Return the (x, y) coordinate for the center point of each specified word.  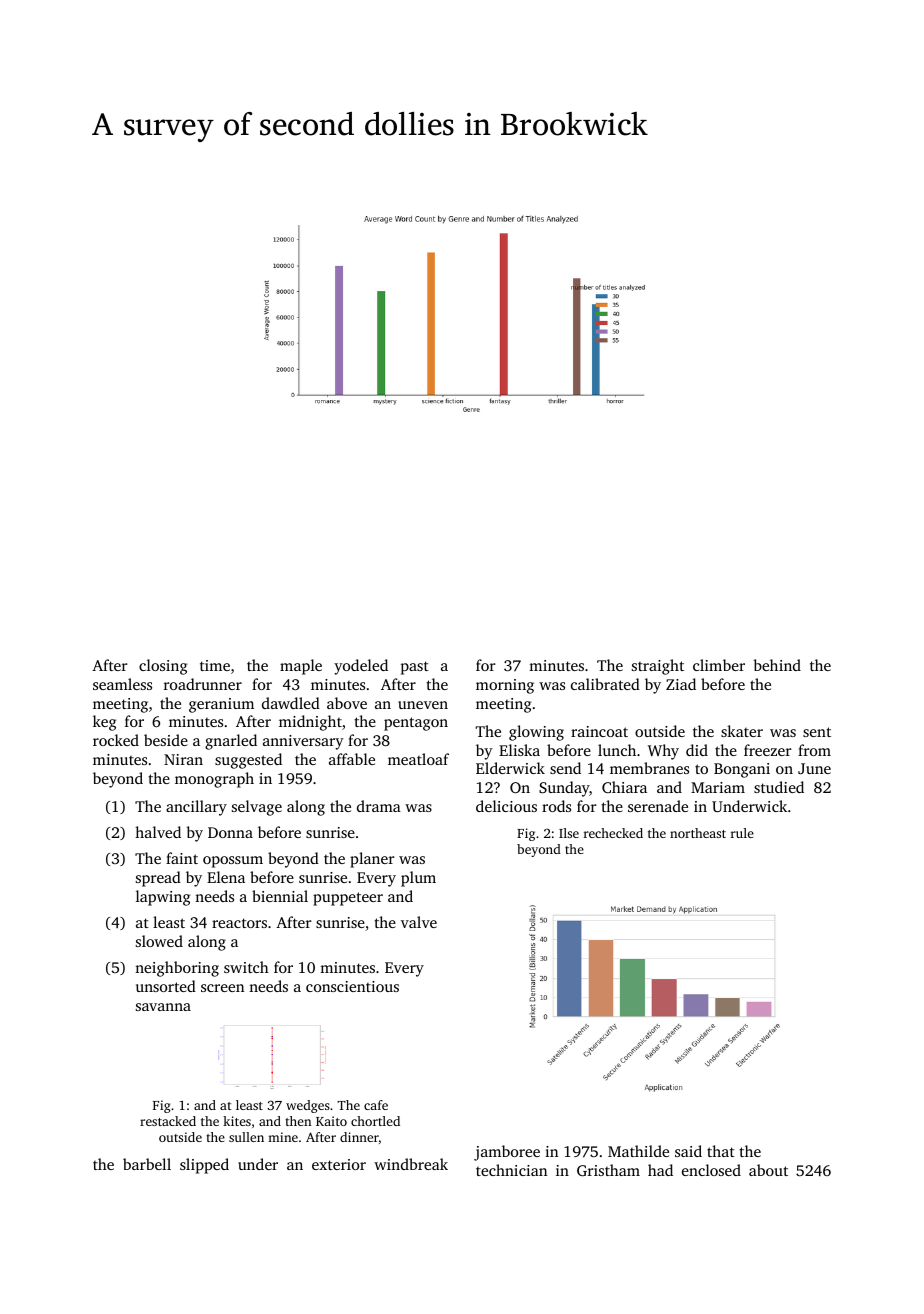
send (565, 768)
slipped (204, 1166)
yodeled (361, 667)
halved (158, 832)
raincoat (599, 731)
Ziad (681, 684)
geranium (221, 705)
